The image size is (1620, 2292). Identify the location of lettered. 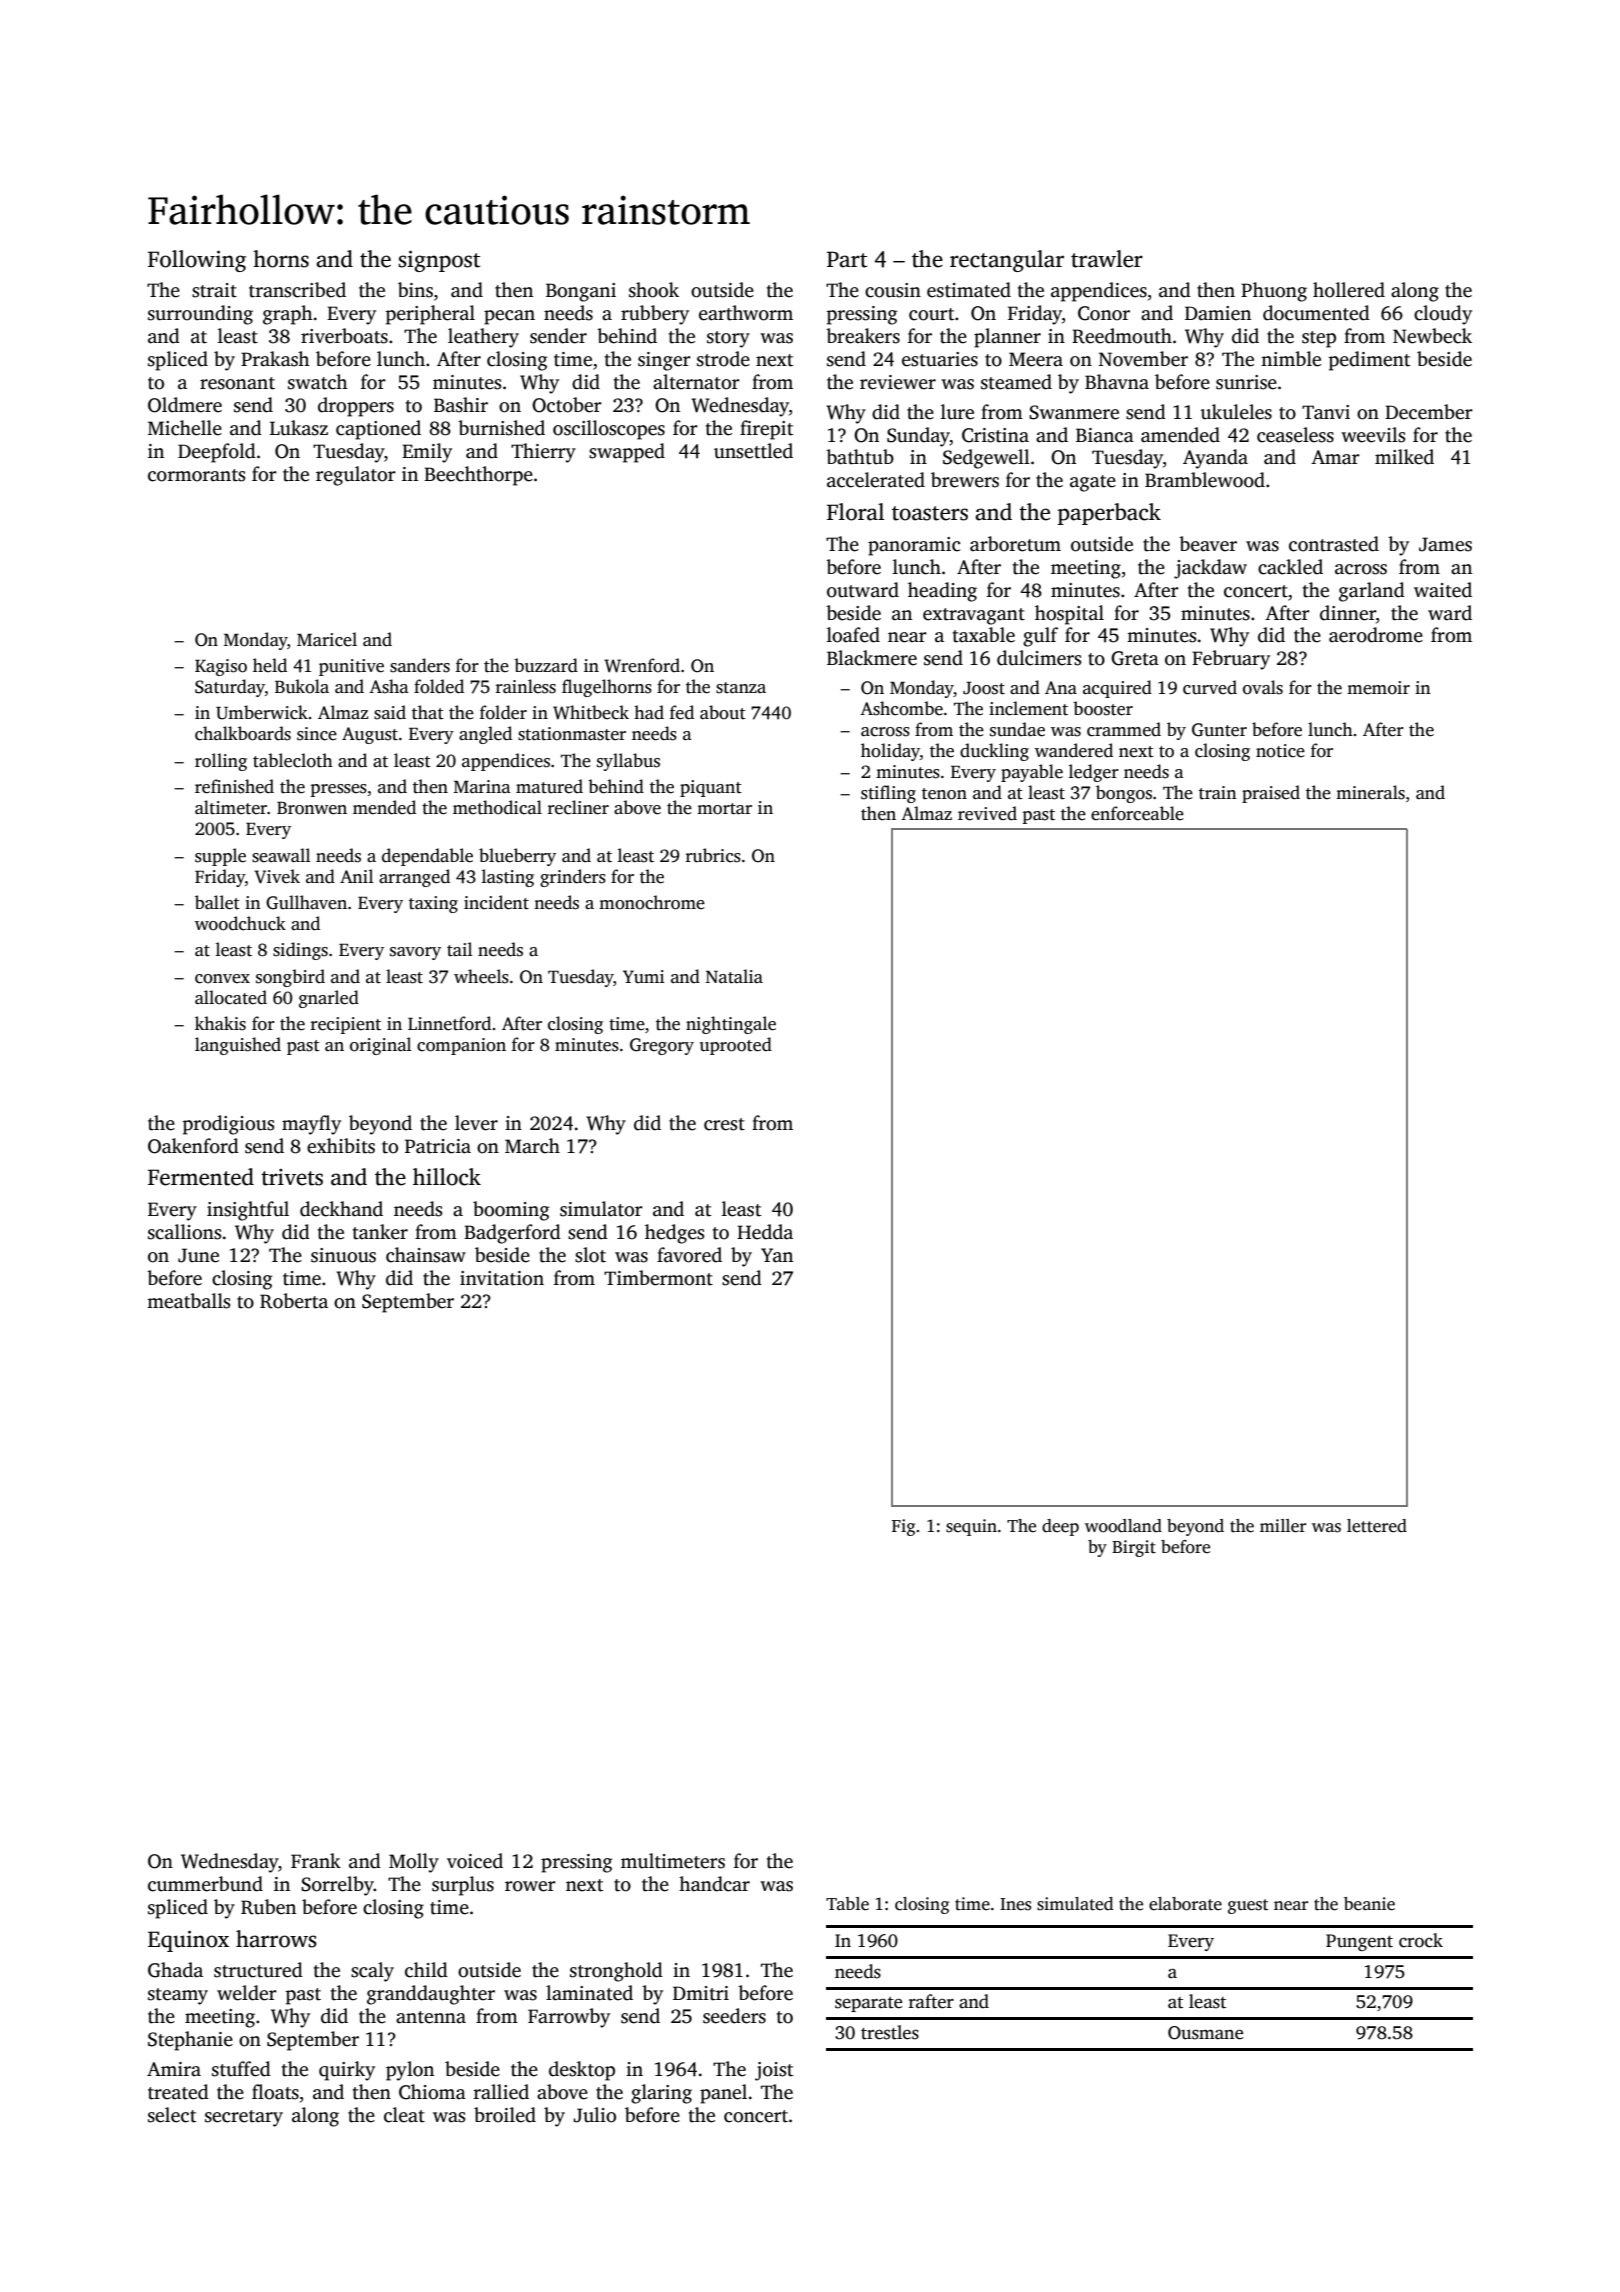
(1377, 1526).
